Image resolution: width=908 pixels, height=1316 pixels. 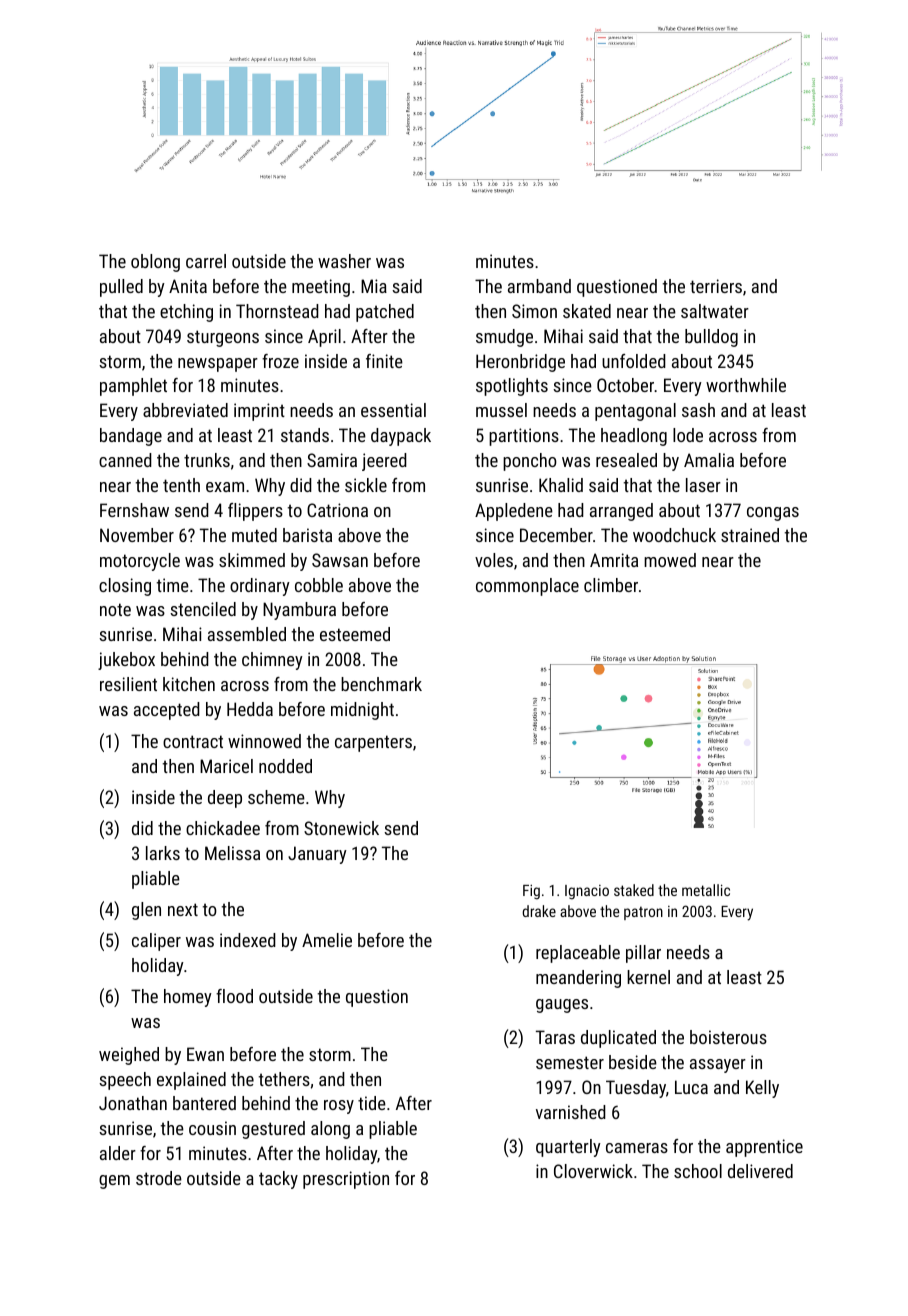 I want to click on midnight, so click(x=362, y=711).
